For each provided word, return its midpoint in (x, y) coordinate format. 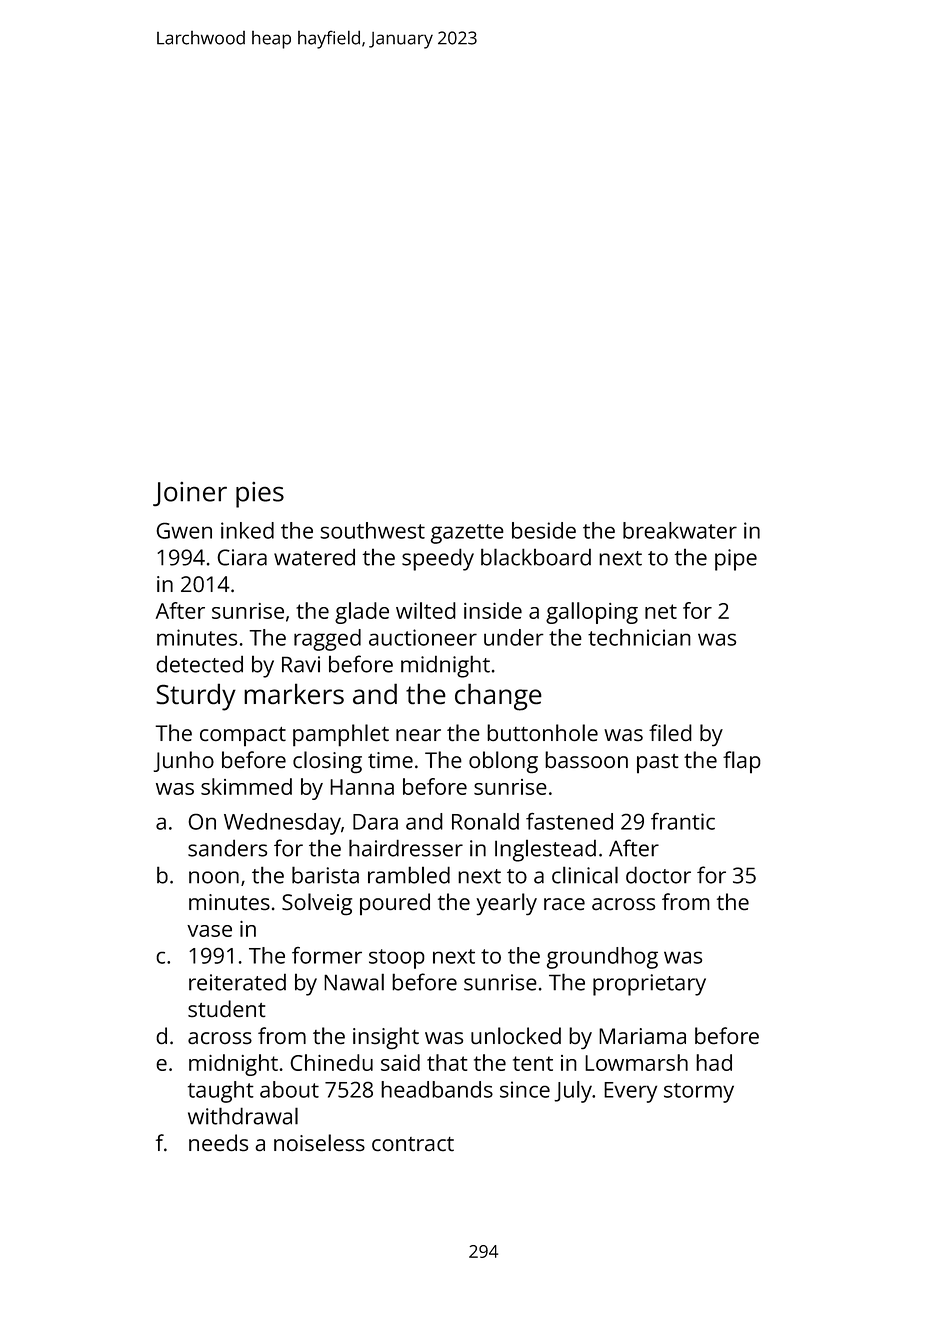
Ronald (485, 821)
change (498, 697)
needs (218, 1142)
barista (325, 875)
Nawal (354, 982)
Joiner (190, 494)
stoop (396, 959)
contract (413, 1144)
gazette (467, 534)
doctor (658, 875)
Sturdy (196, 697)
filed (670, 732)
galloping (592, 613)
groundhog (602, 958)
